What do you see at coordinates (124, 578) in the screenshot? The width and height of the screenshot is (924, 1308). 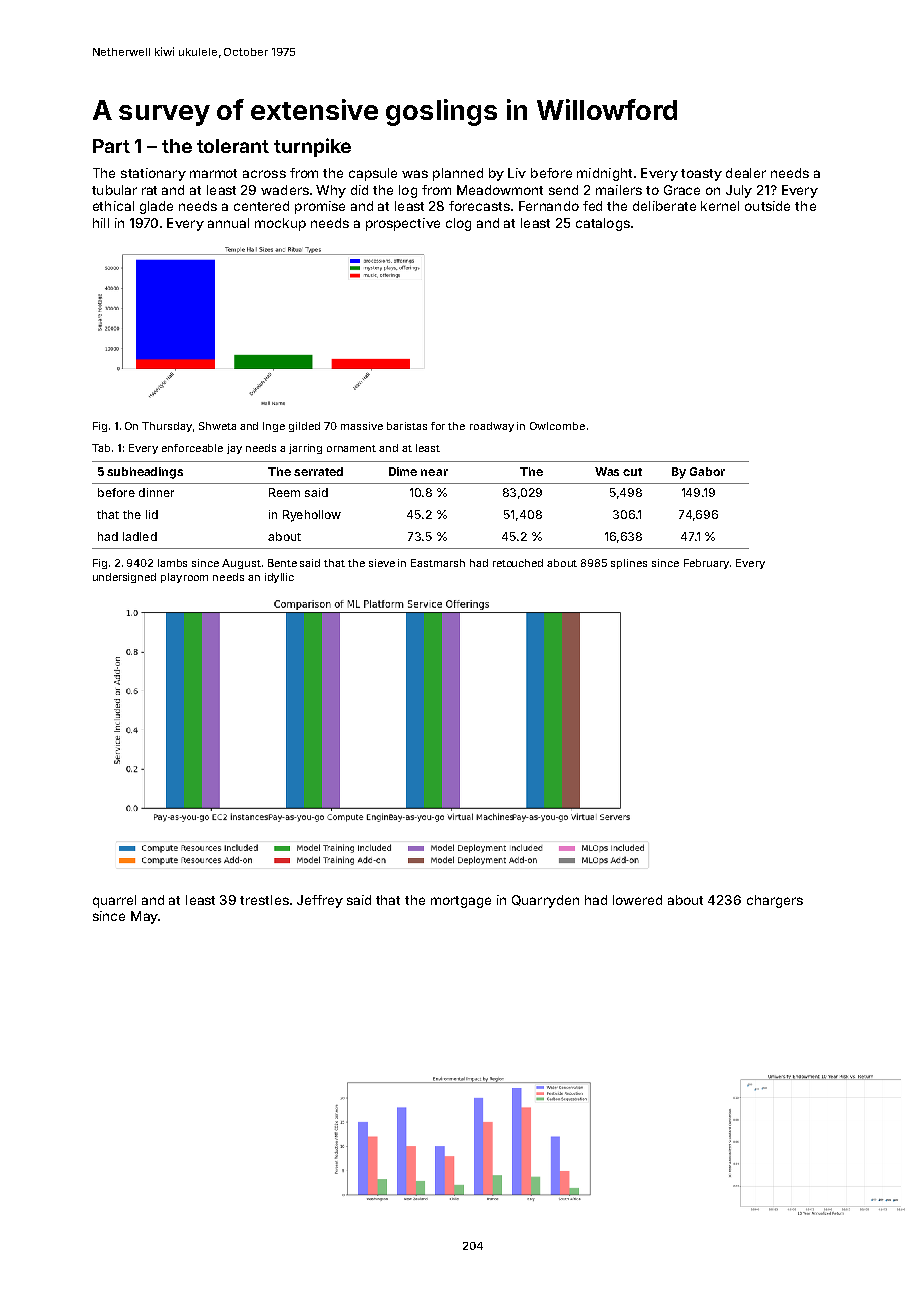 I see `undersigned` at bounding box center [124, 578].
